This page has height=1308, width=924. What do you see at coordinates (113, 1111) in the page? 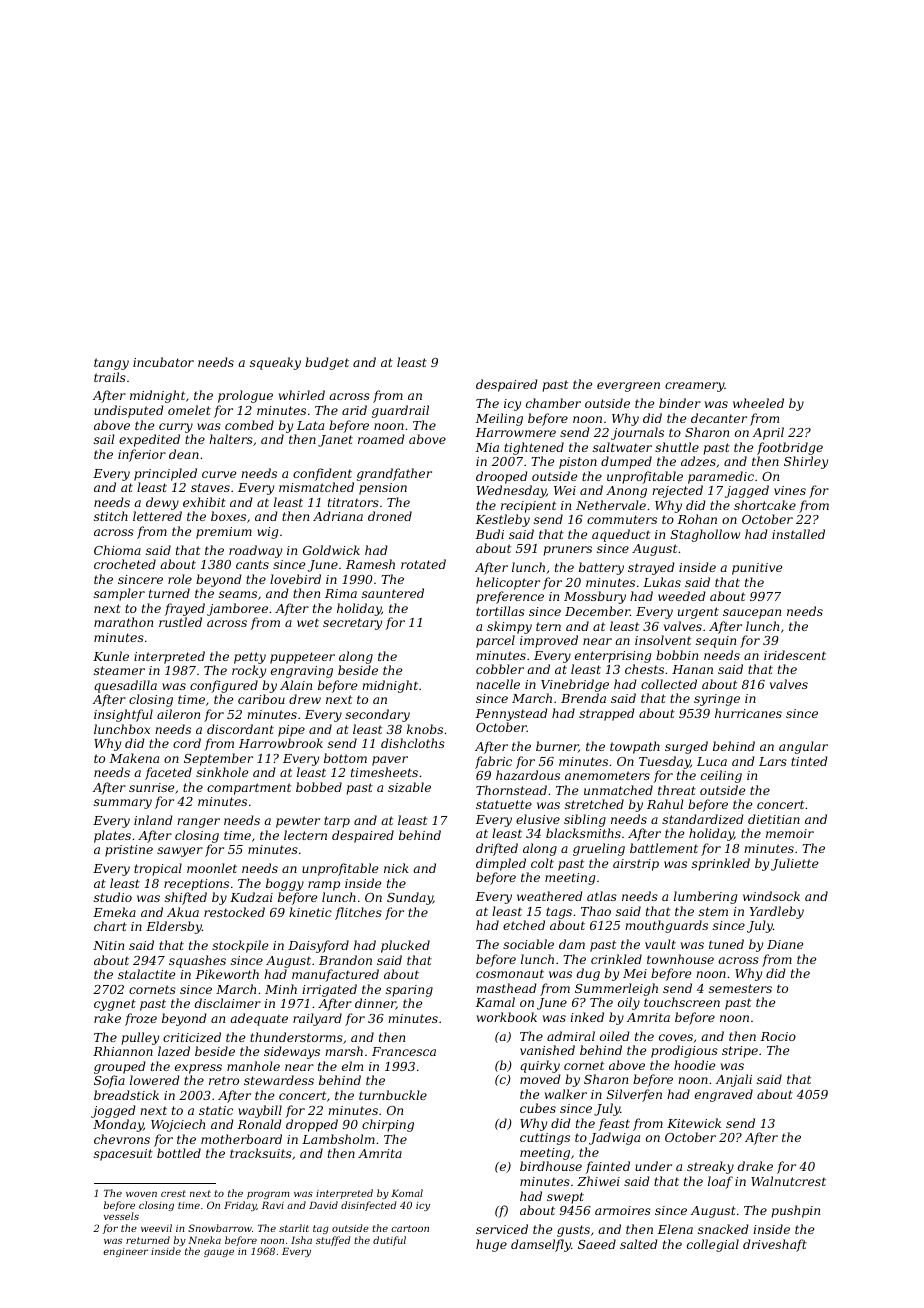
I see `jogged` at bounding box center [113, 1111].
